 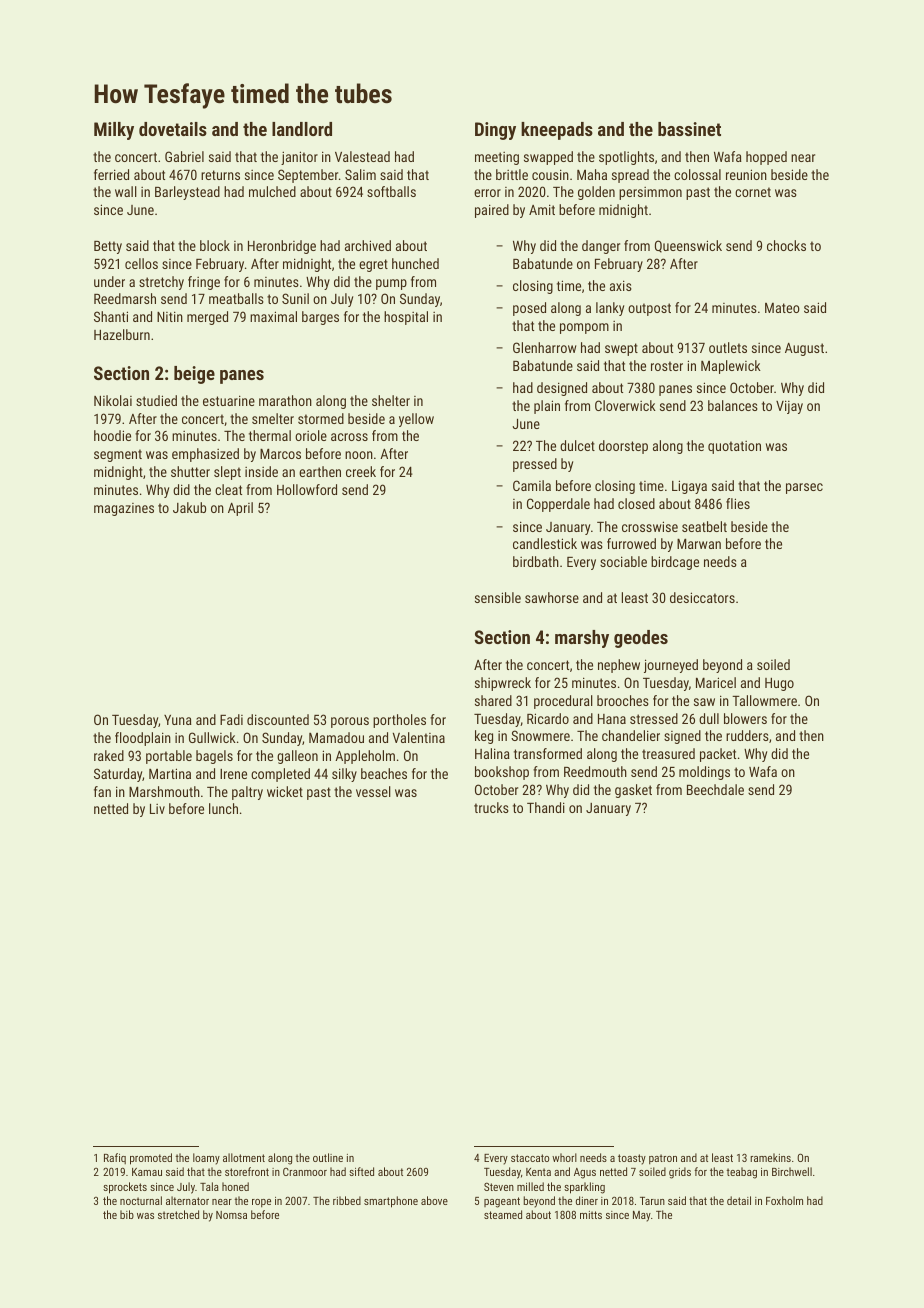 What do you see at coordinates (745, 718) in the page?
I see `blowers` at bounding box center [745, 718].
